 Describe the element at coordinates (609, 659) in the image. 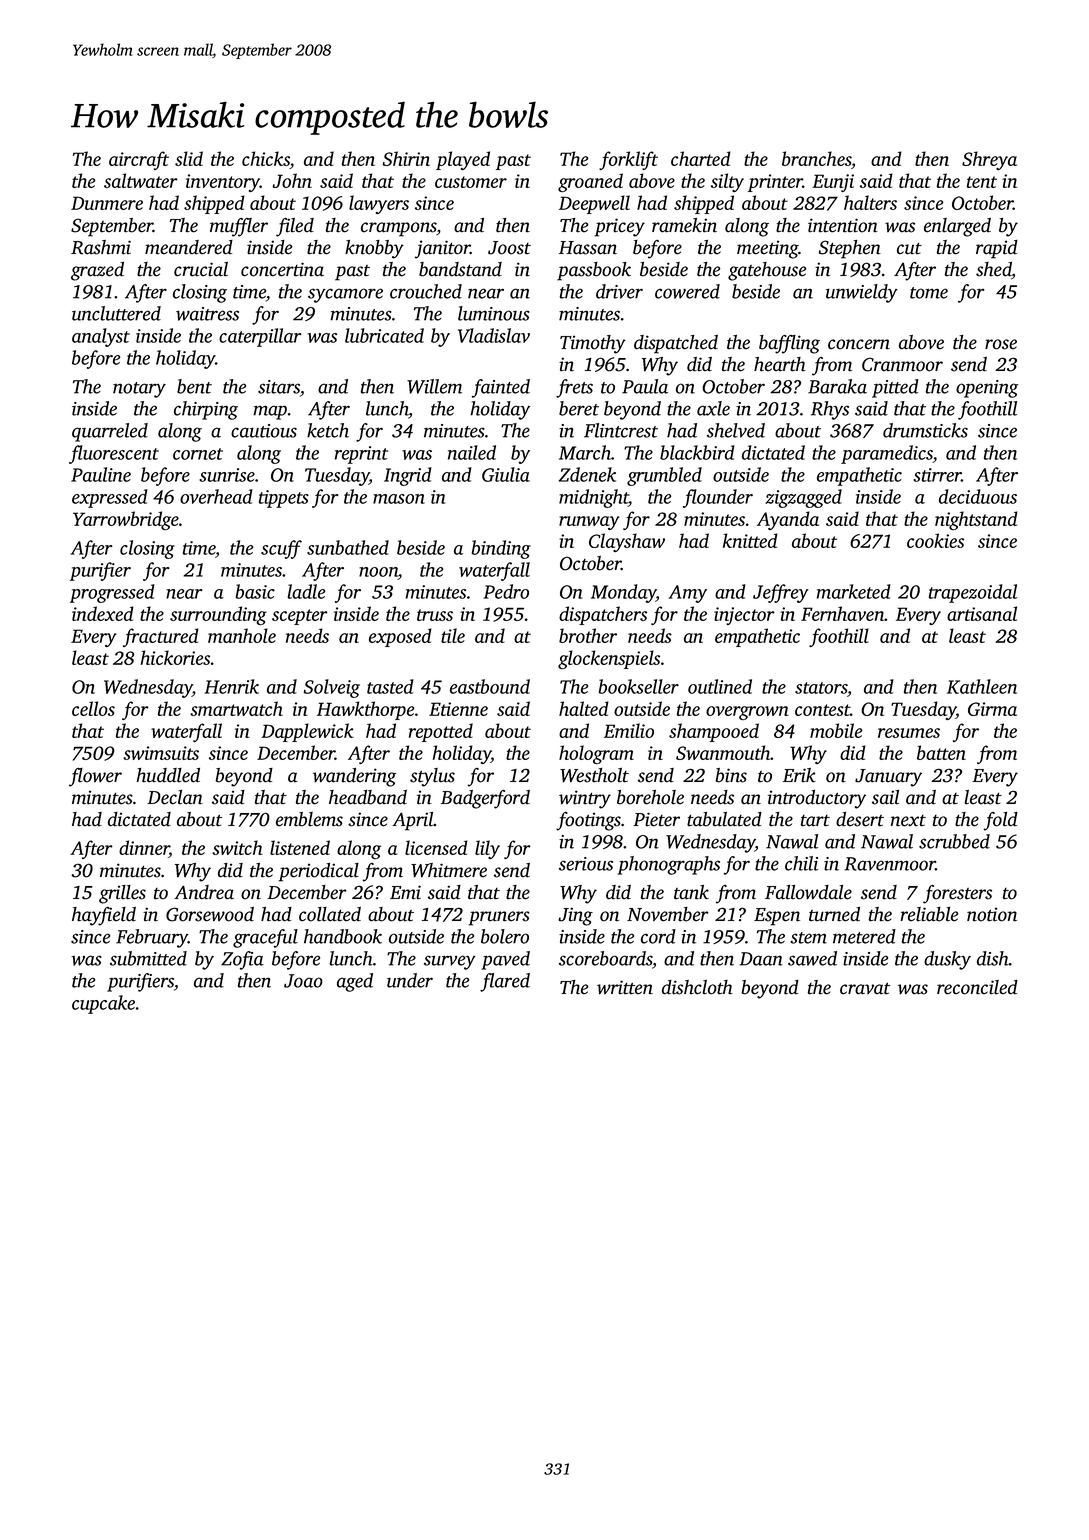

I see `glockenspiels` at that location.
